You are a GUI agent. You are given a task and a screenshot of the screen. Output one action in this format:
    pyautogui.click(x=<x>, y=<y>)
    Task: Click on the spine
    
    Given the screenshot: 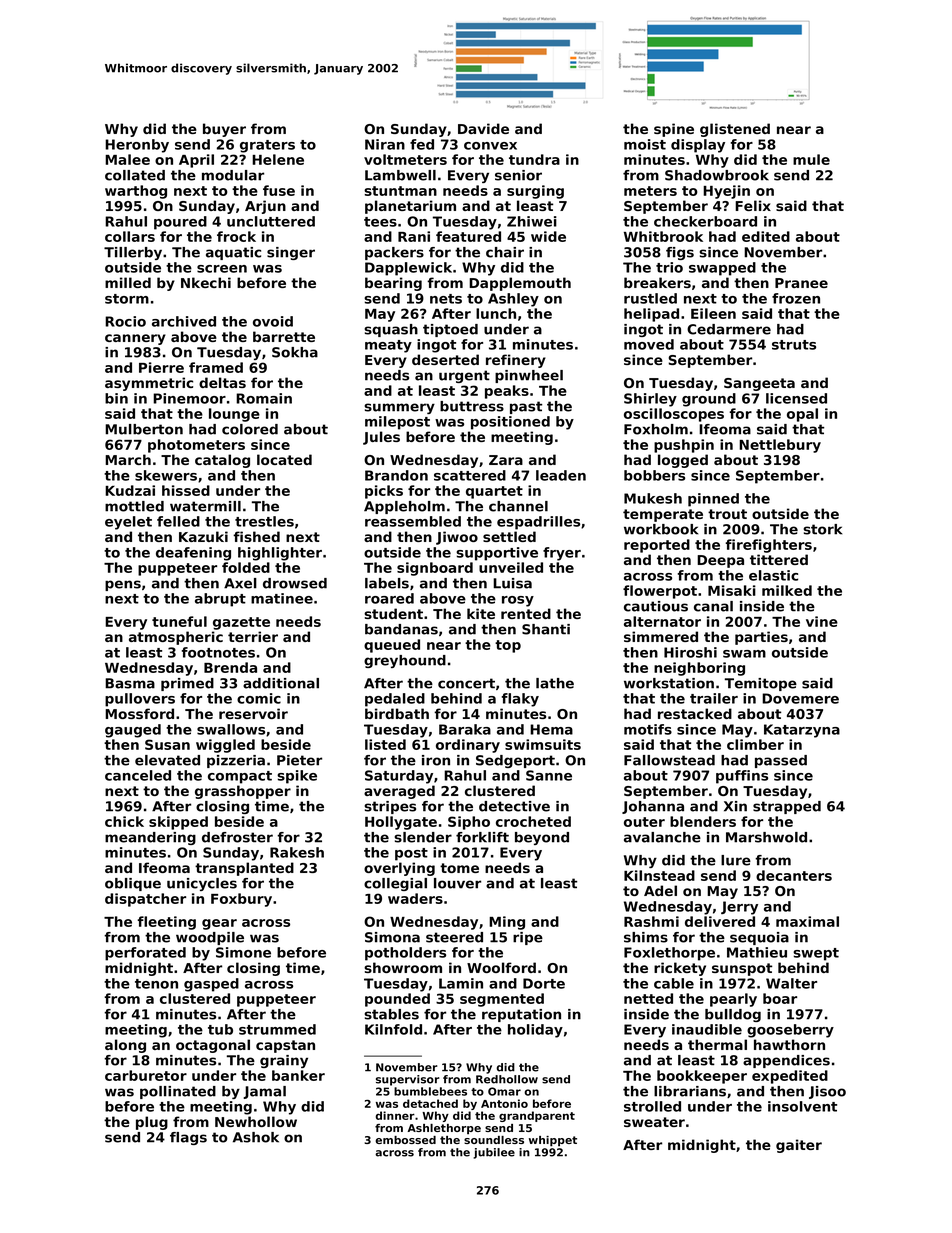 What is the action you would take?
    pyautogui.click(x=674, y=130)
